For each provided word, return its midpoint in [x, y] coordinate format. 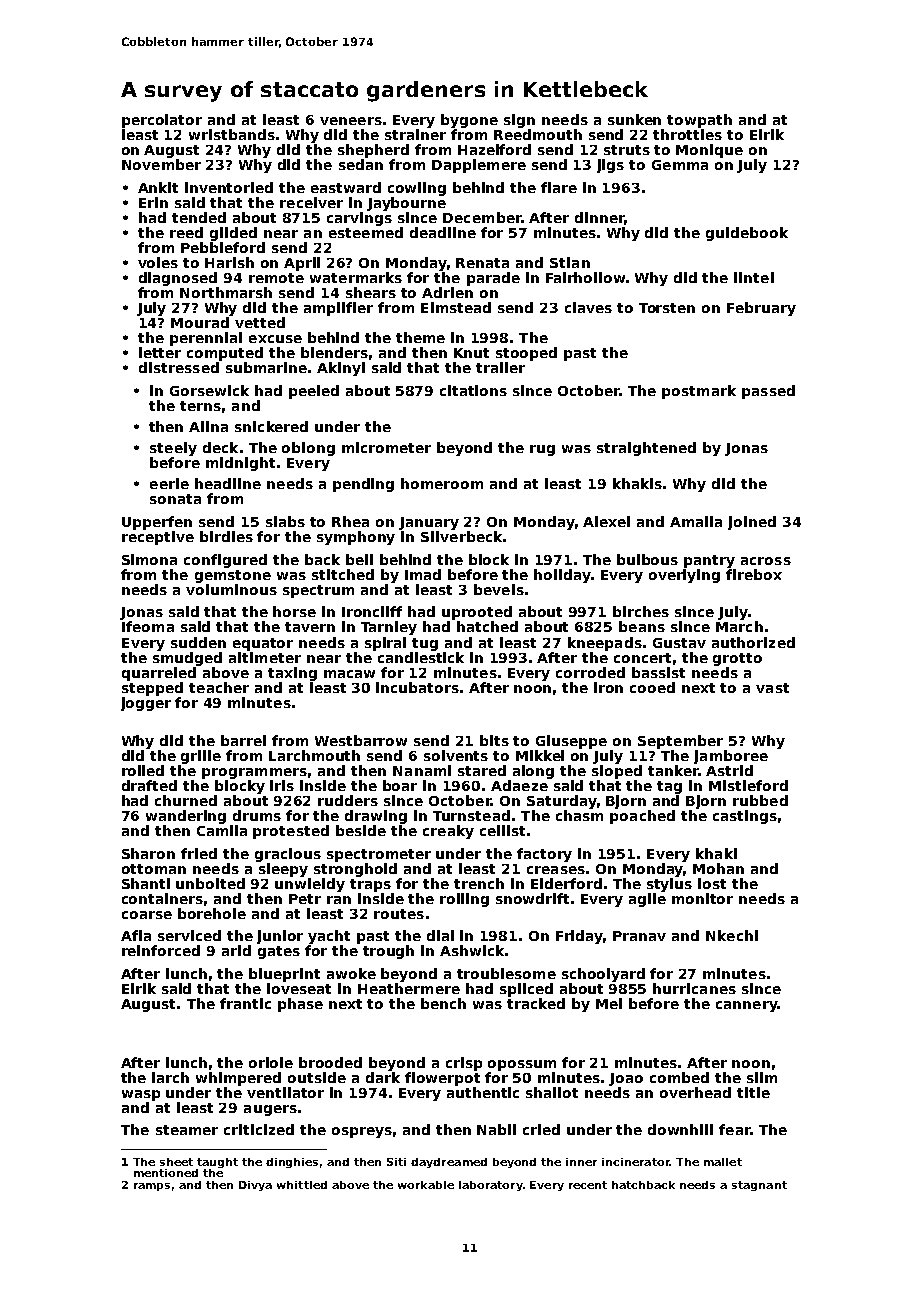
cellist [502, 830]
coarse [147, 915]
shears [371, 292]
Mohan [718, 868]
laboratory [491, 1186]
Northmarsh [226, 292]
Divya [255, 1186]
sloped [617, 772]
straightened [646, 449]
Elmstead [456, 307]
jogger [146, 704]
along [533, 772]
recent [588, 1185]
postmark [699, 392]
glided [233, 234]
